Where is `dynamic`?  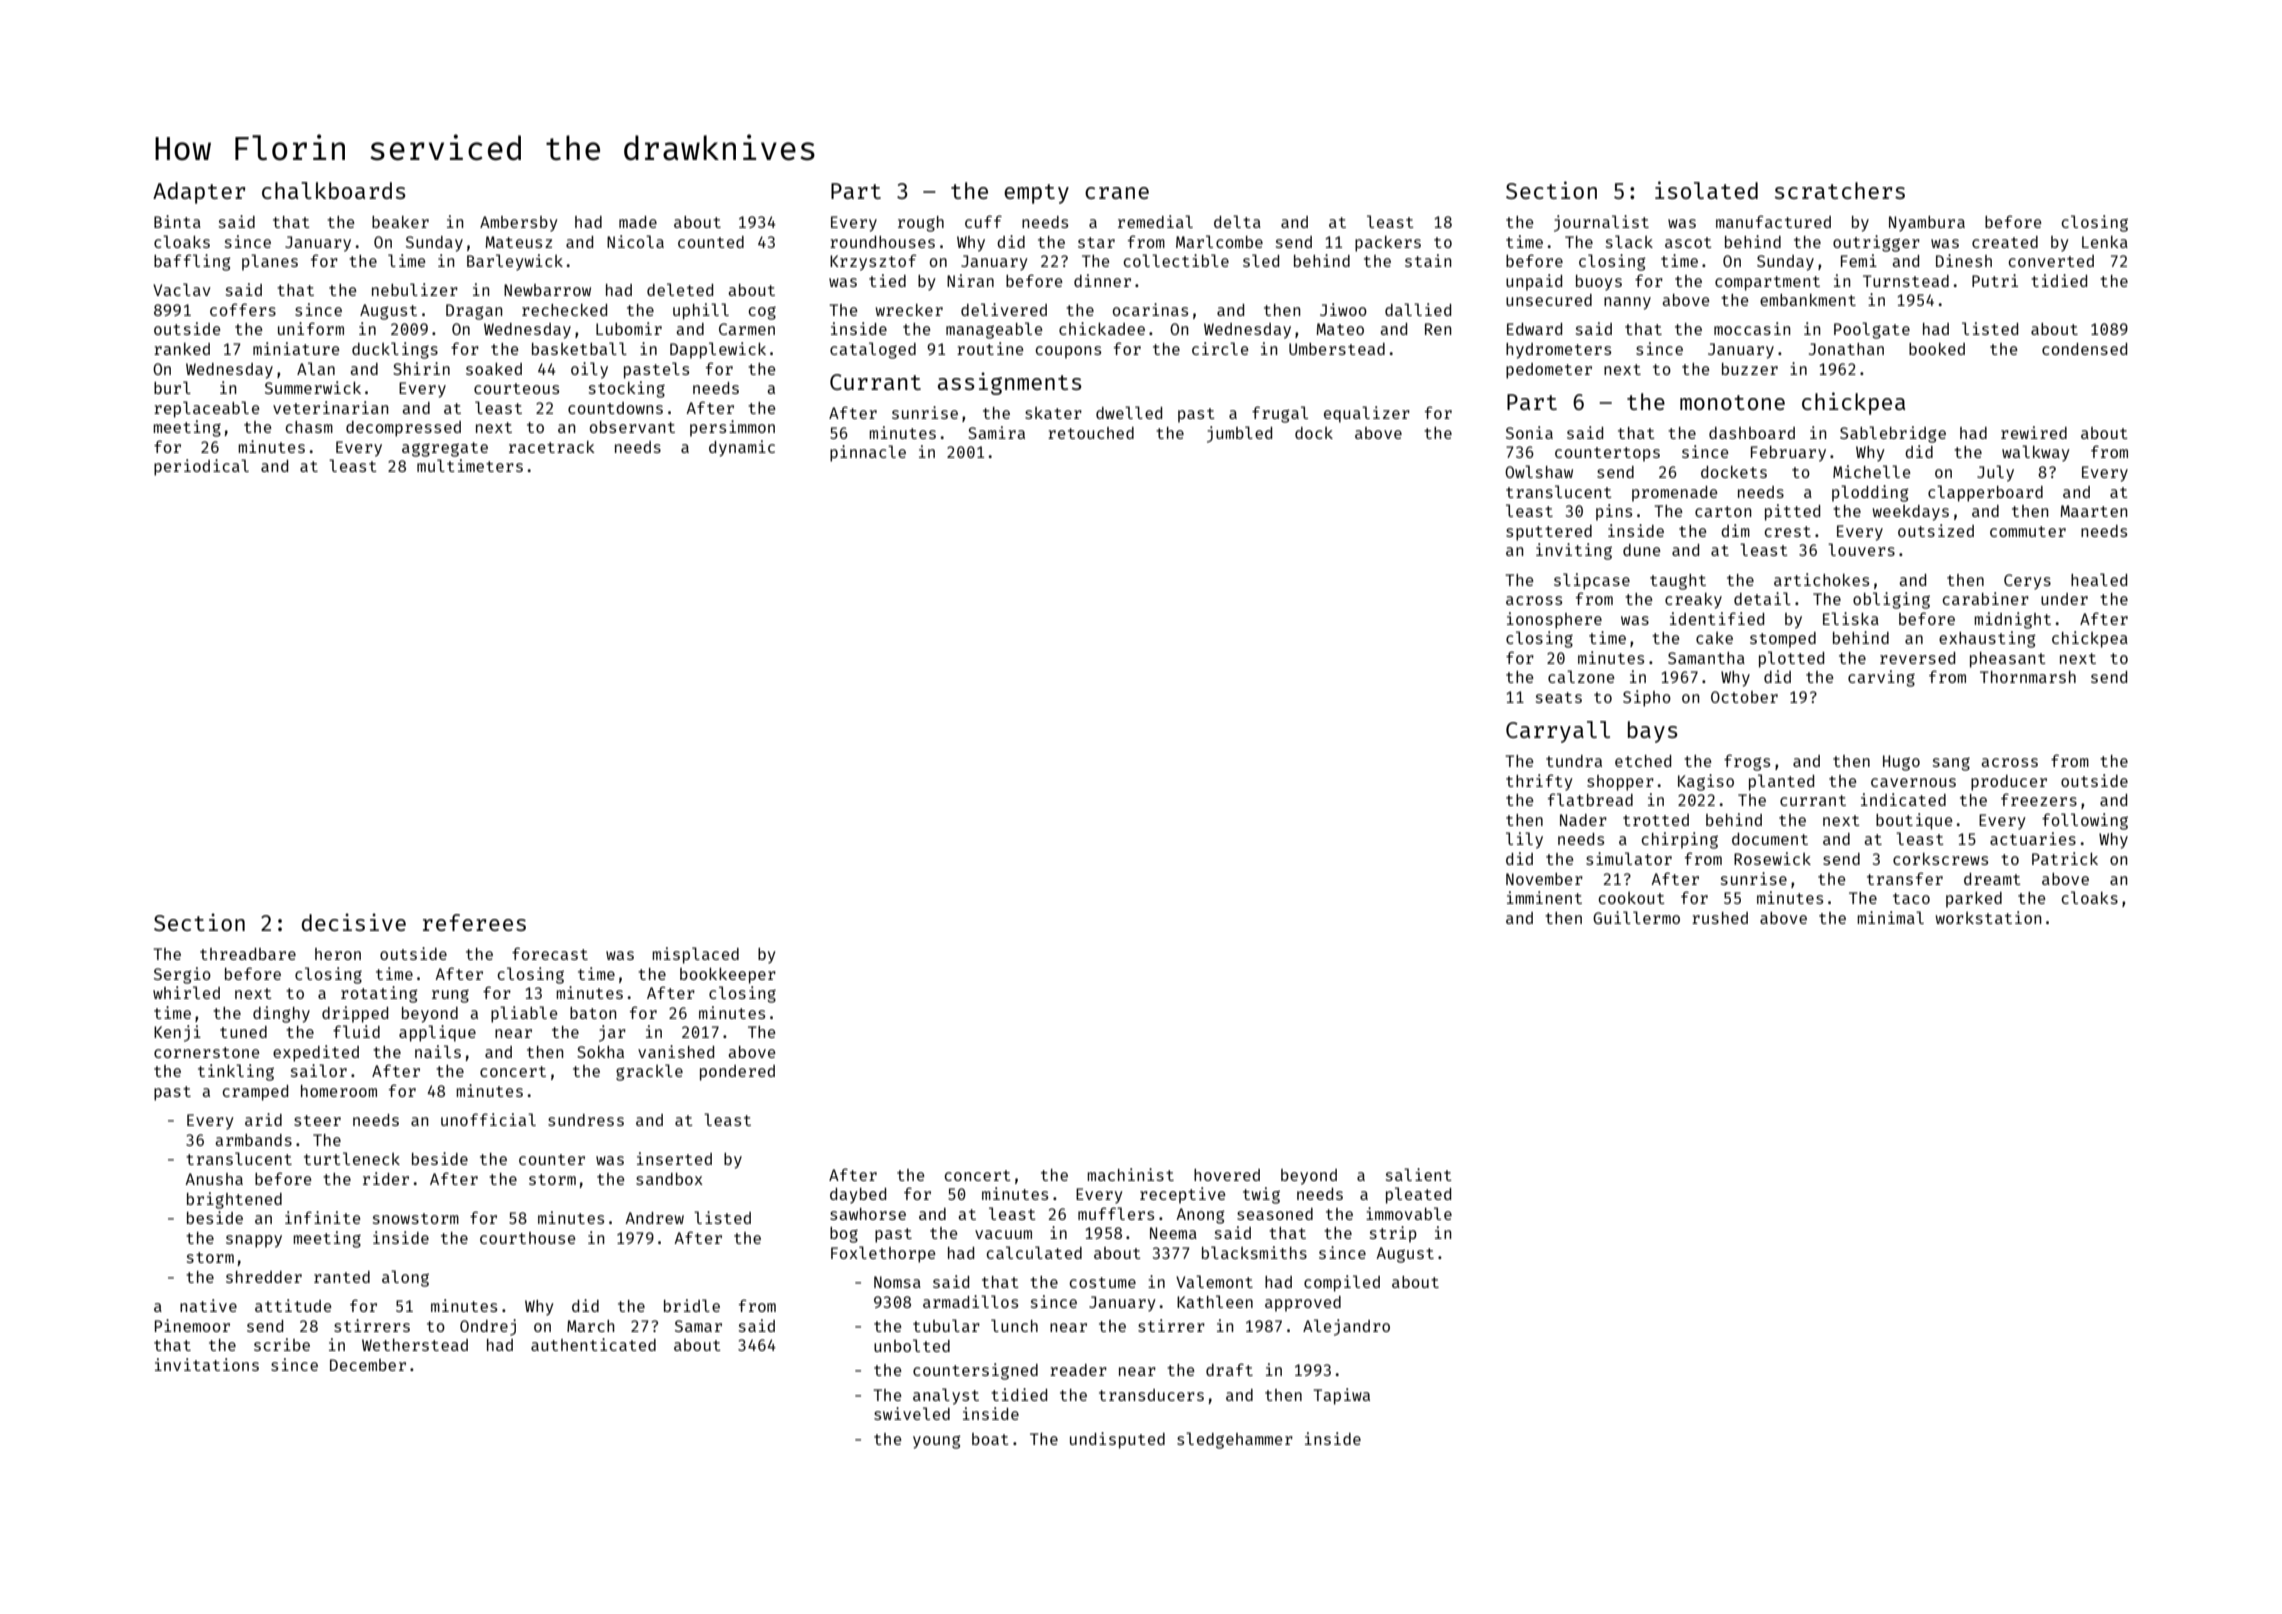
dynamic is located at coordinates (742, 448).
